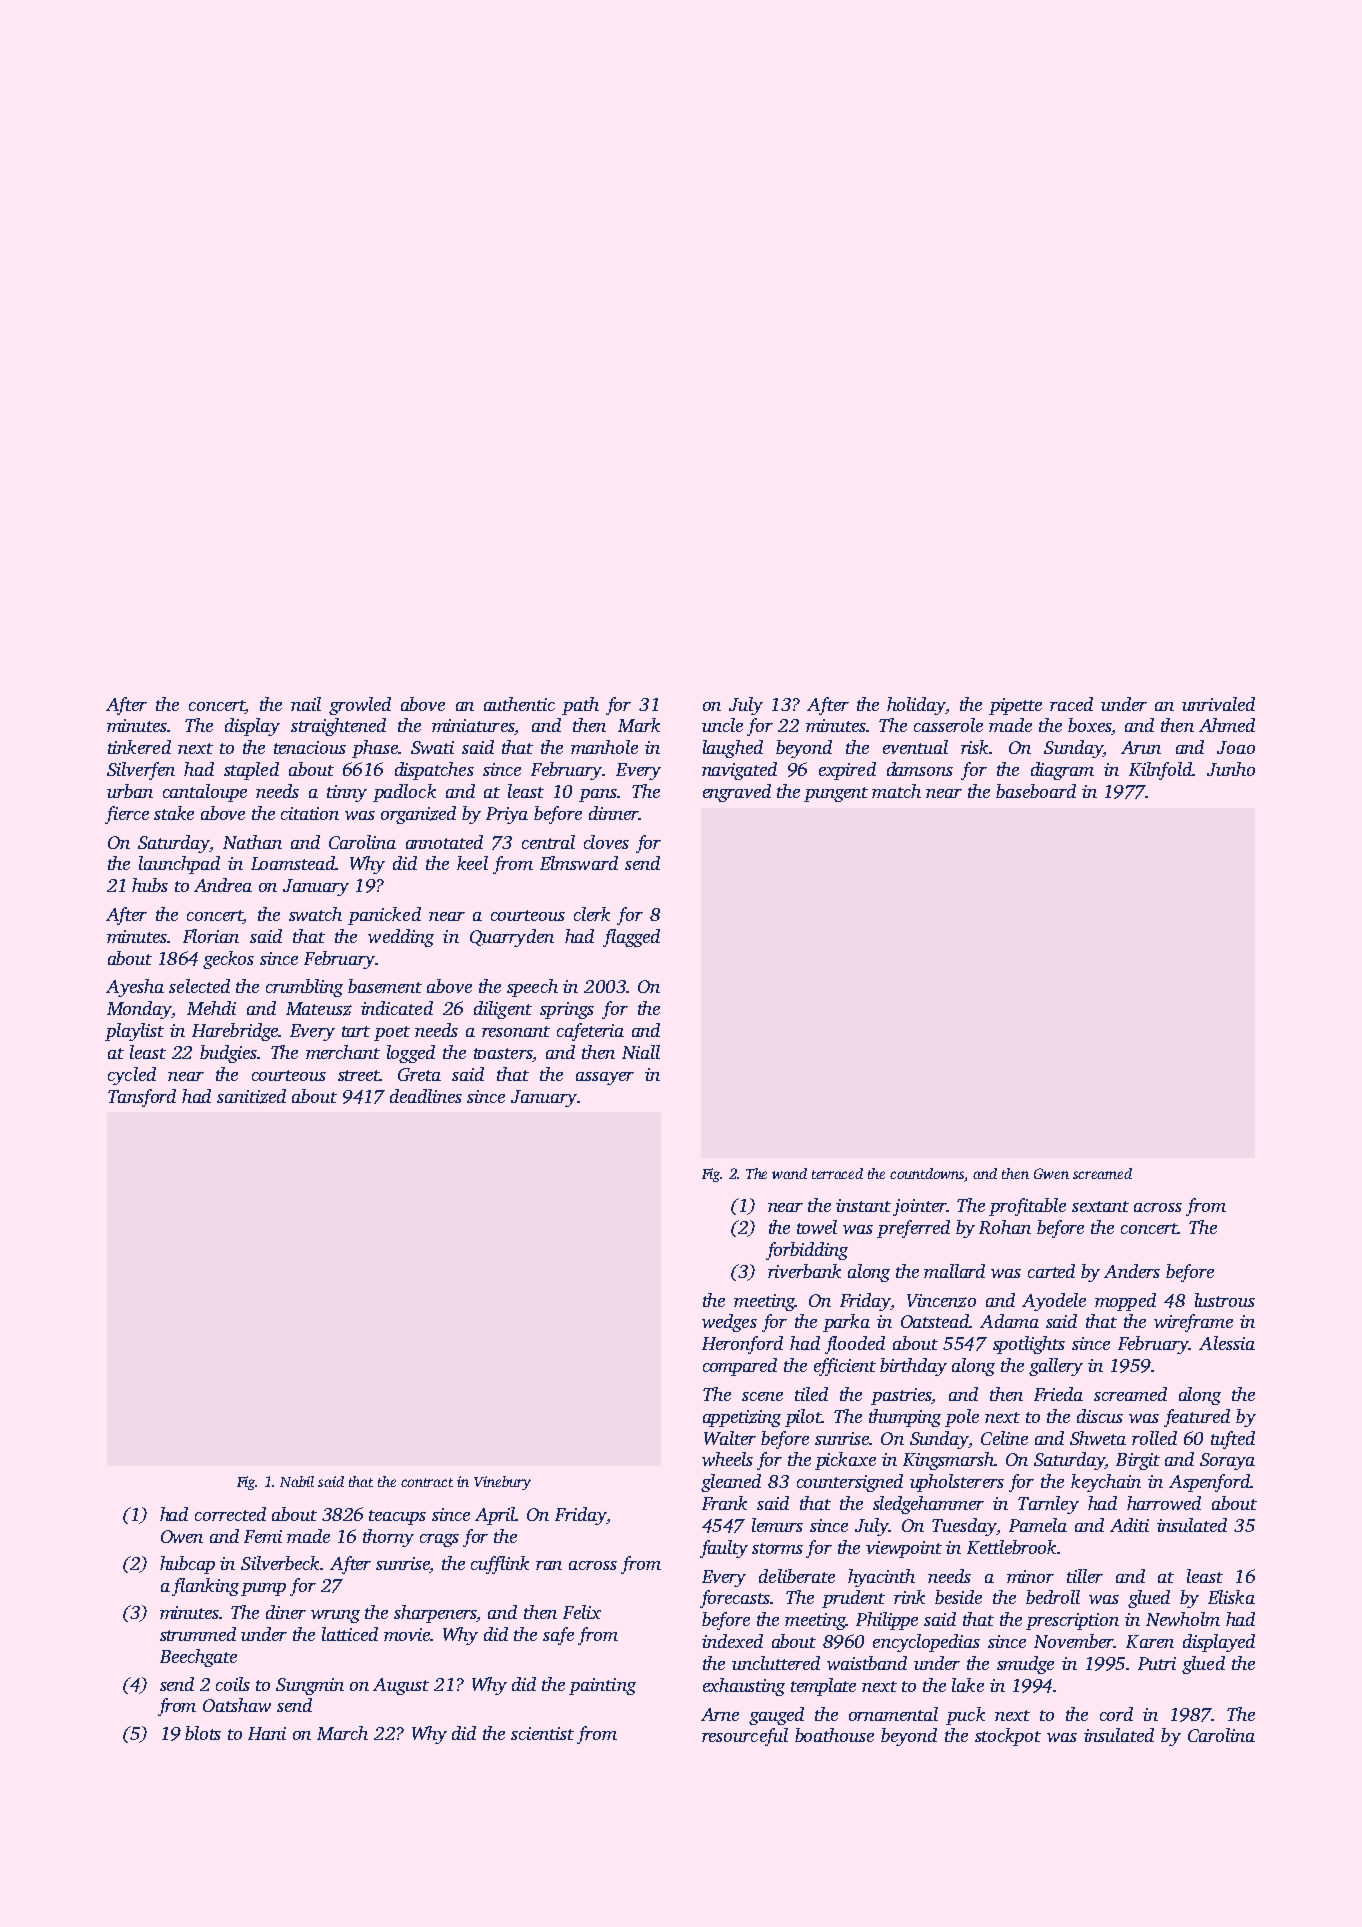 Image resolution: width=1362 pixels, height=1927 pixels. I want to click on contract, so click(427, 1482).
